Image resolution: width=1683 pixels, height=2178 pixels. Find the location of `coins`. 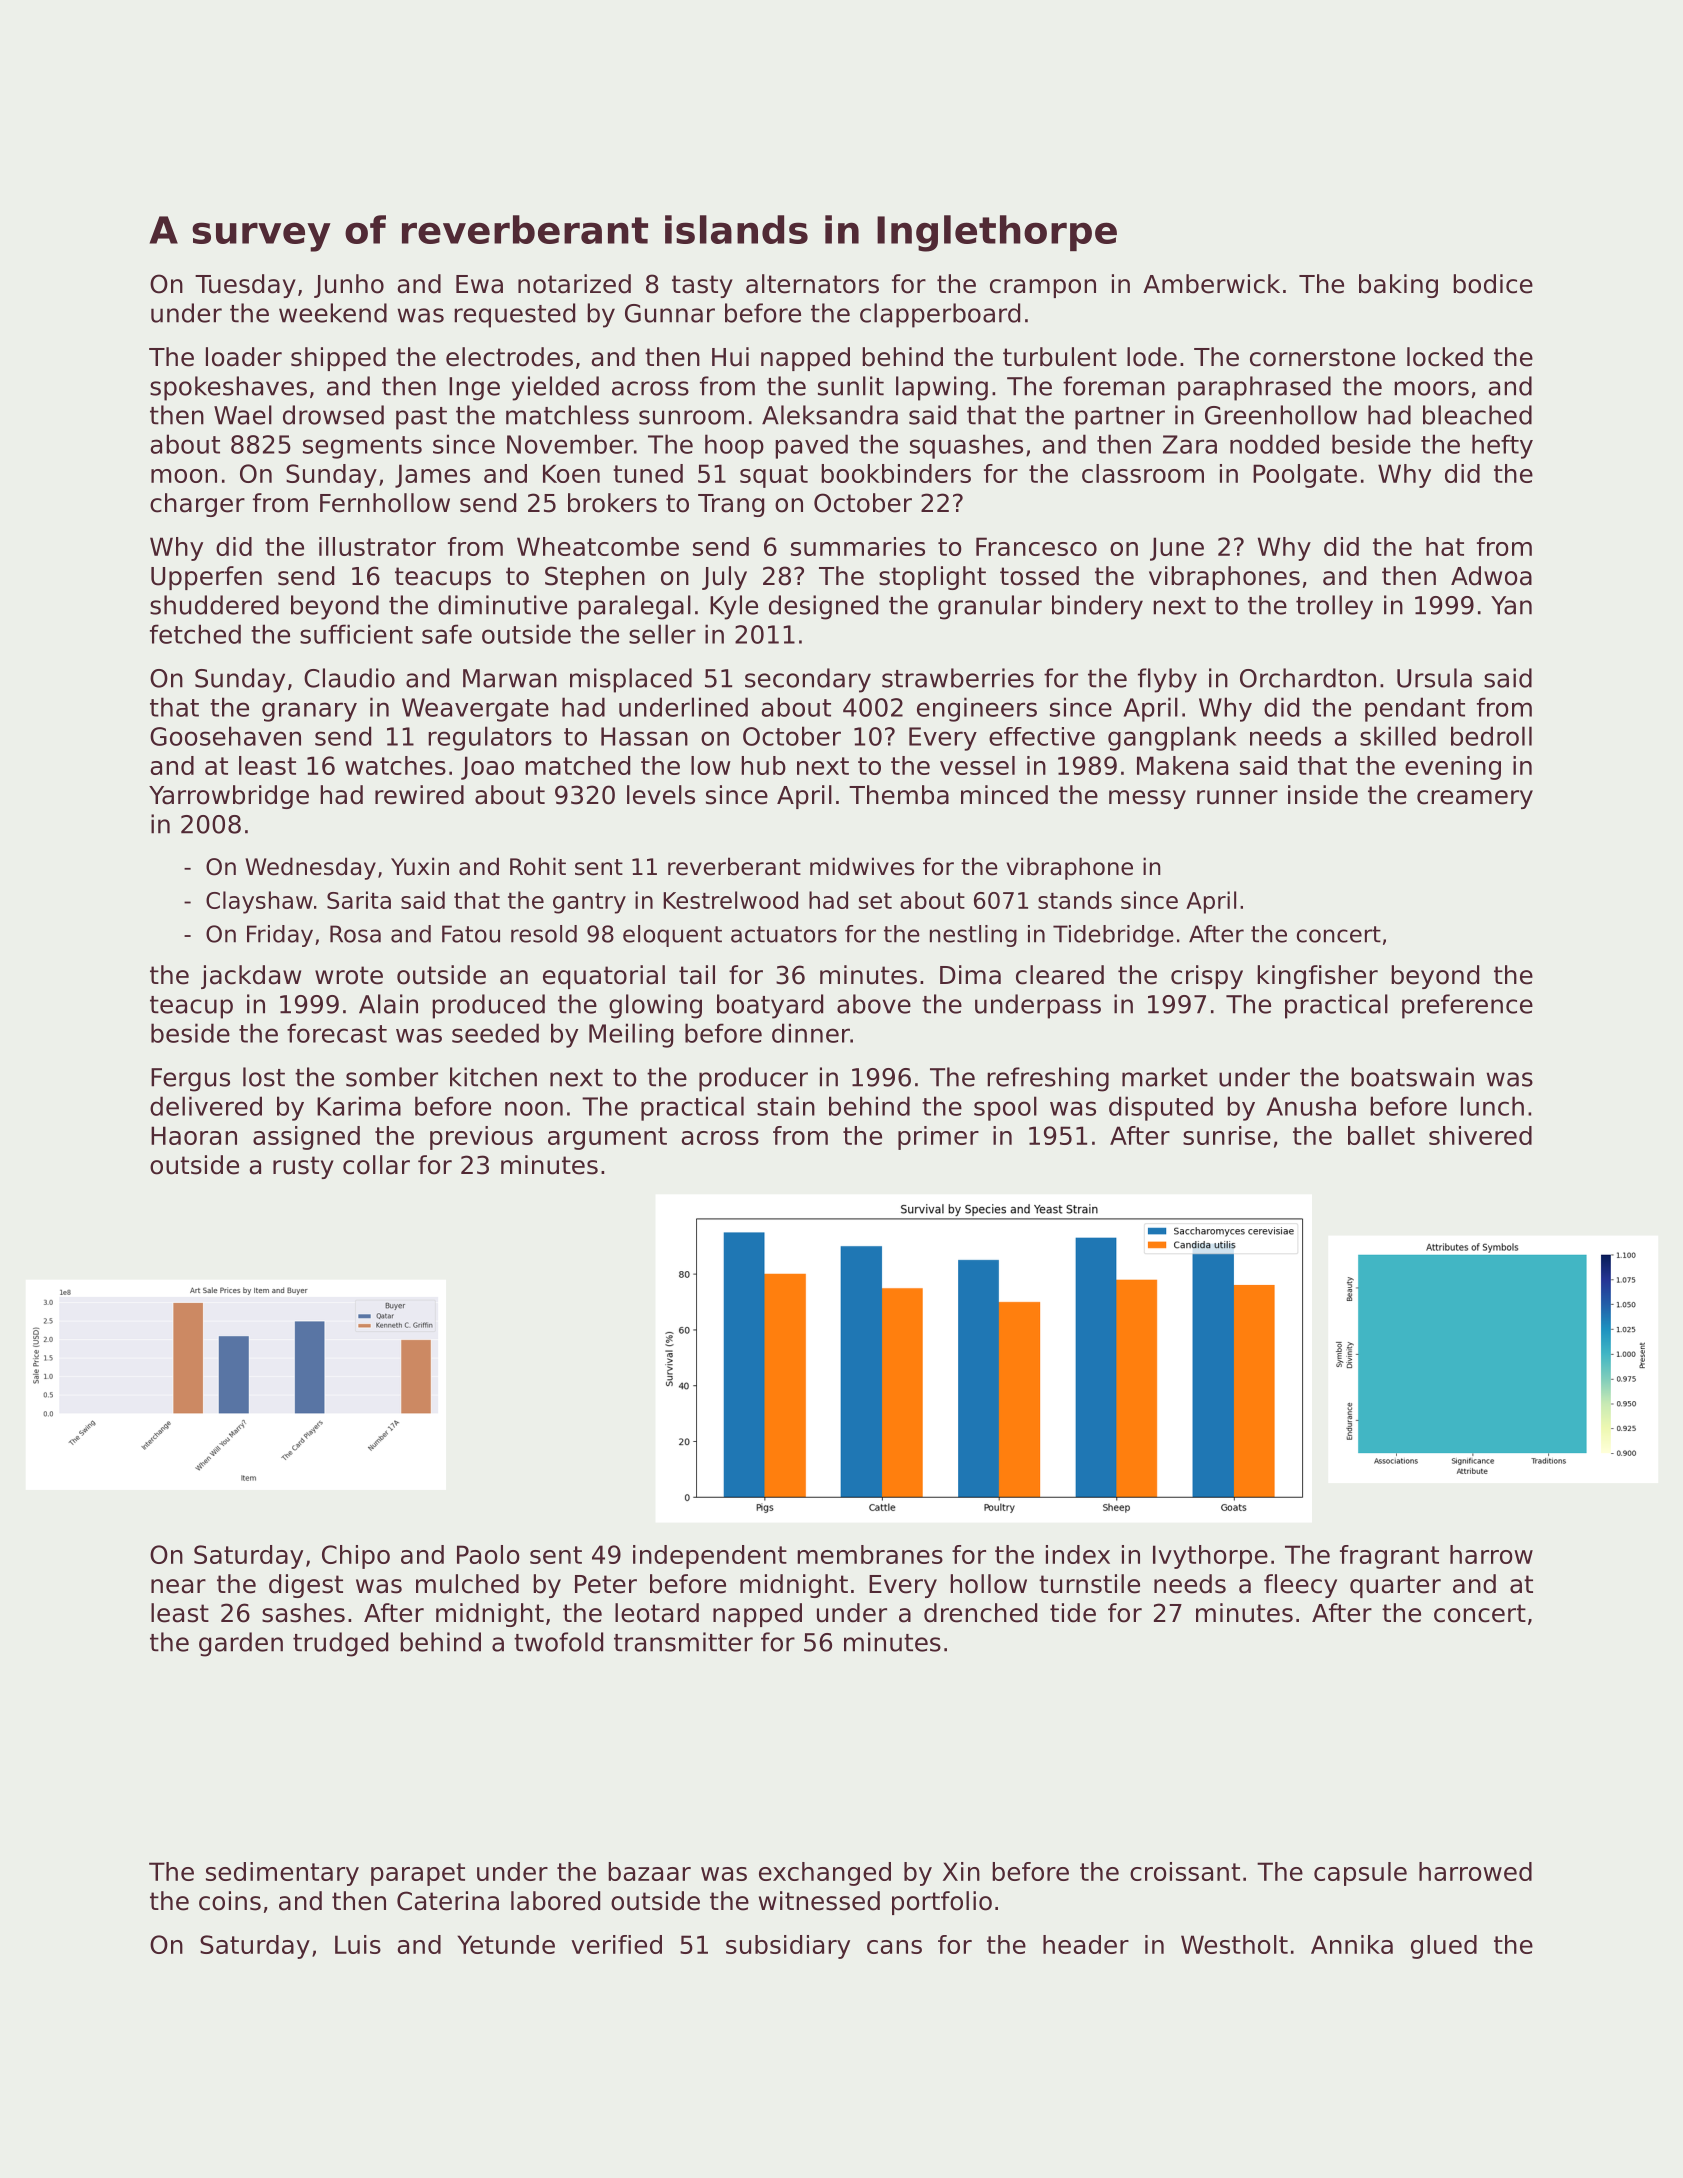

coins is located at coordinates (230, 1901).
